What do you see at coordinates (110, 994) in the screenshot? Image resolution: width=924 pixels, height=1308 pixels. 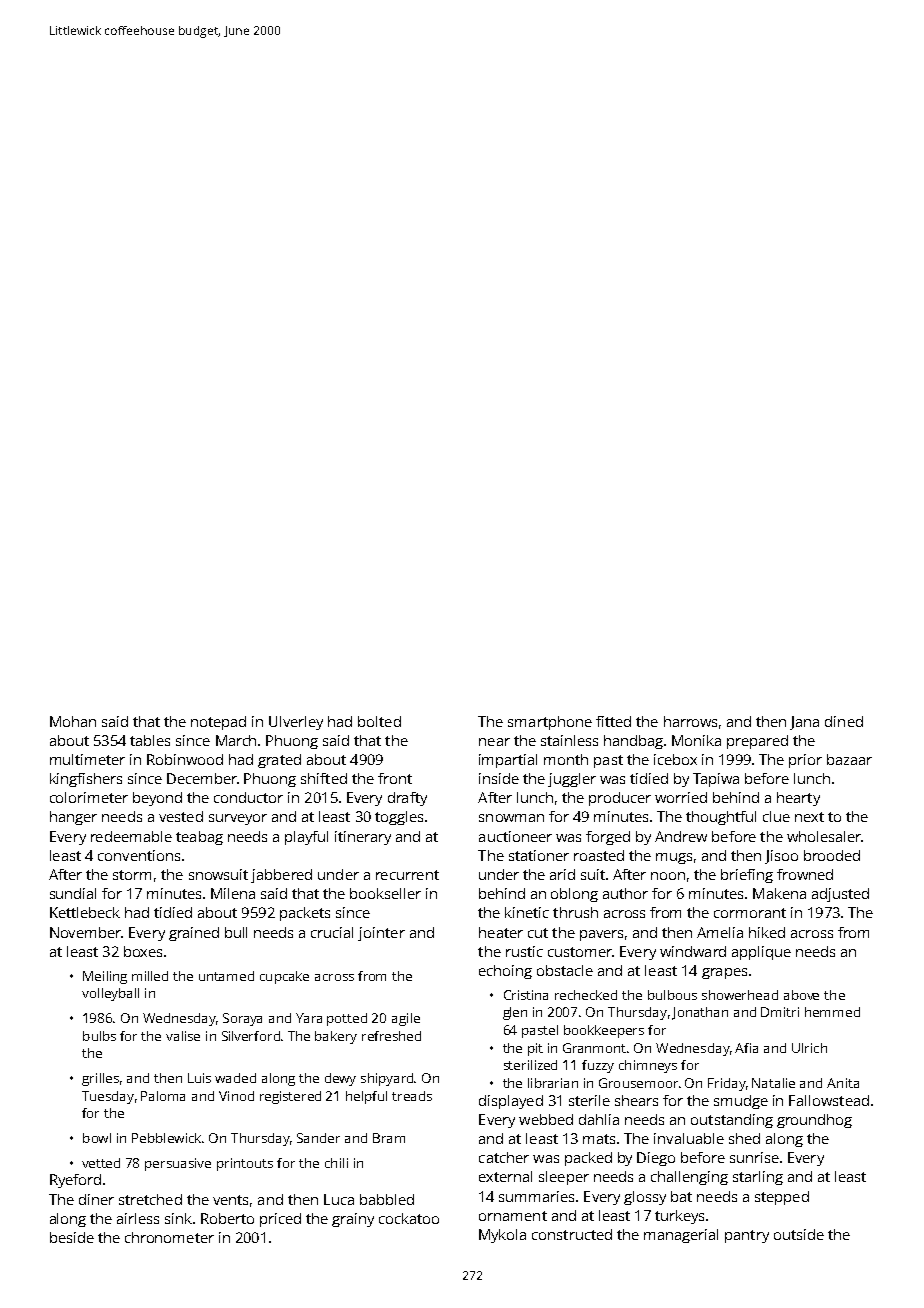 I see `volleyball` at bounding box center [110, 994].
